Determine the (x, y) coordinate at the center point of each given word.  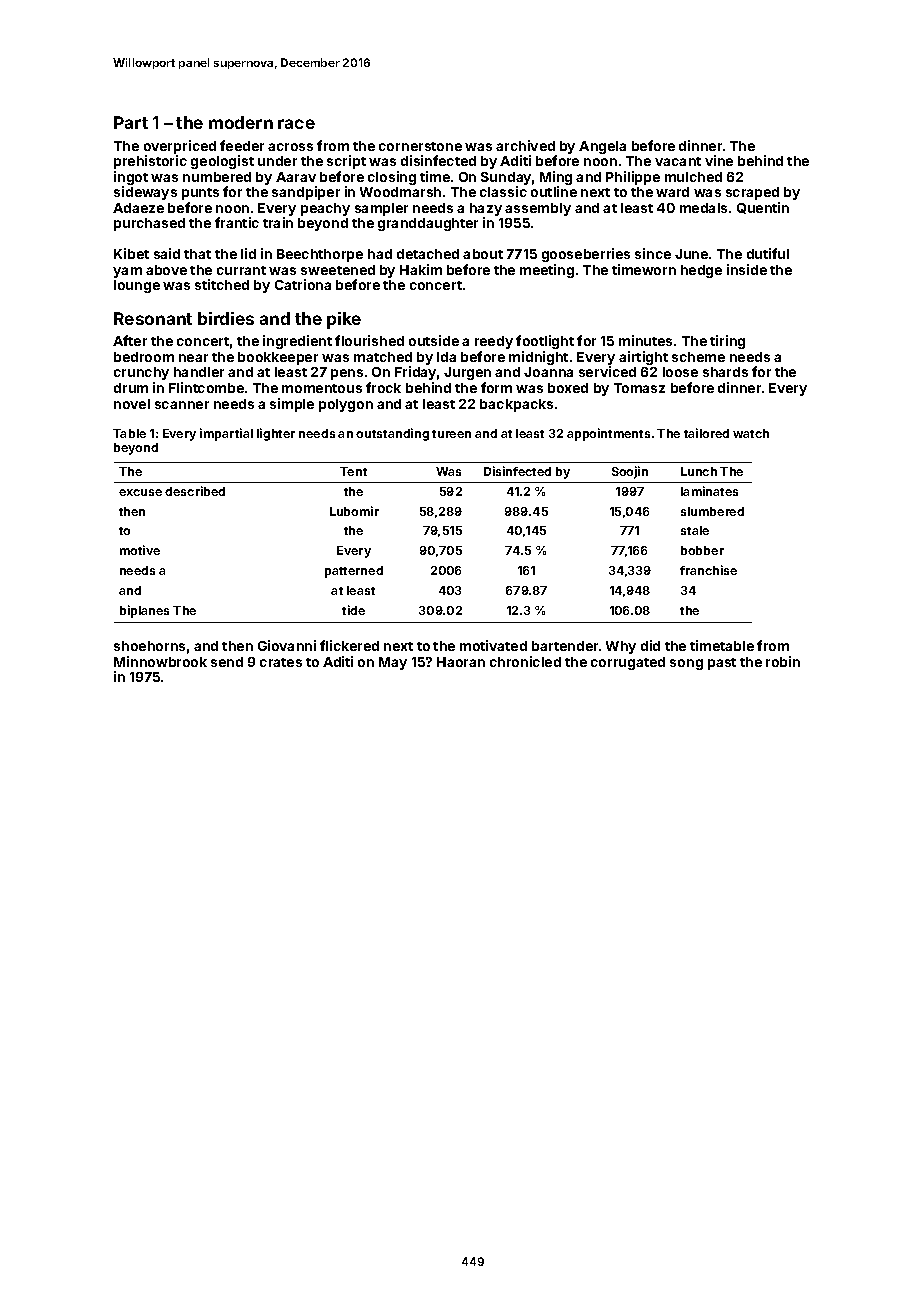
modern (241, 122)
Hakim (421, 269)
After (130, 340)
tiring (727, 342)
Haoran (461, 662)
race (296, 124)
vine (719, 160)
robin (783, 661)
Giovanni (287, 645)
